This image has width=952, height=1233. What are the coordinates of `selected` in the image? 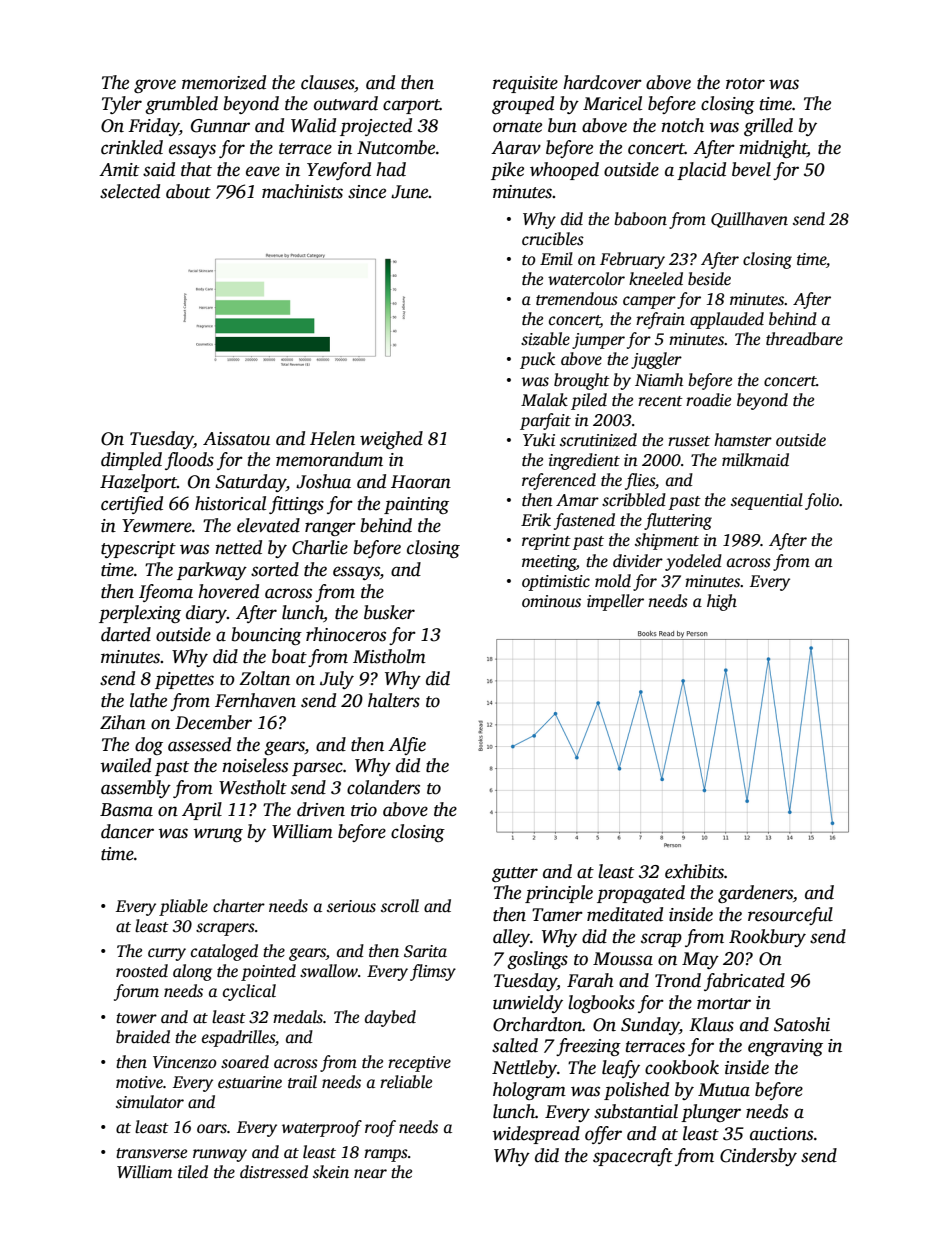 It's located at (130, 191).
